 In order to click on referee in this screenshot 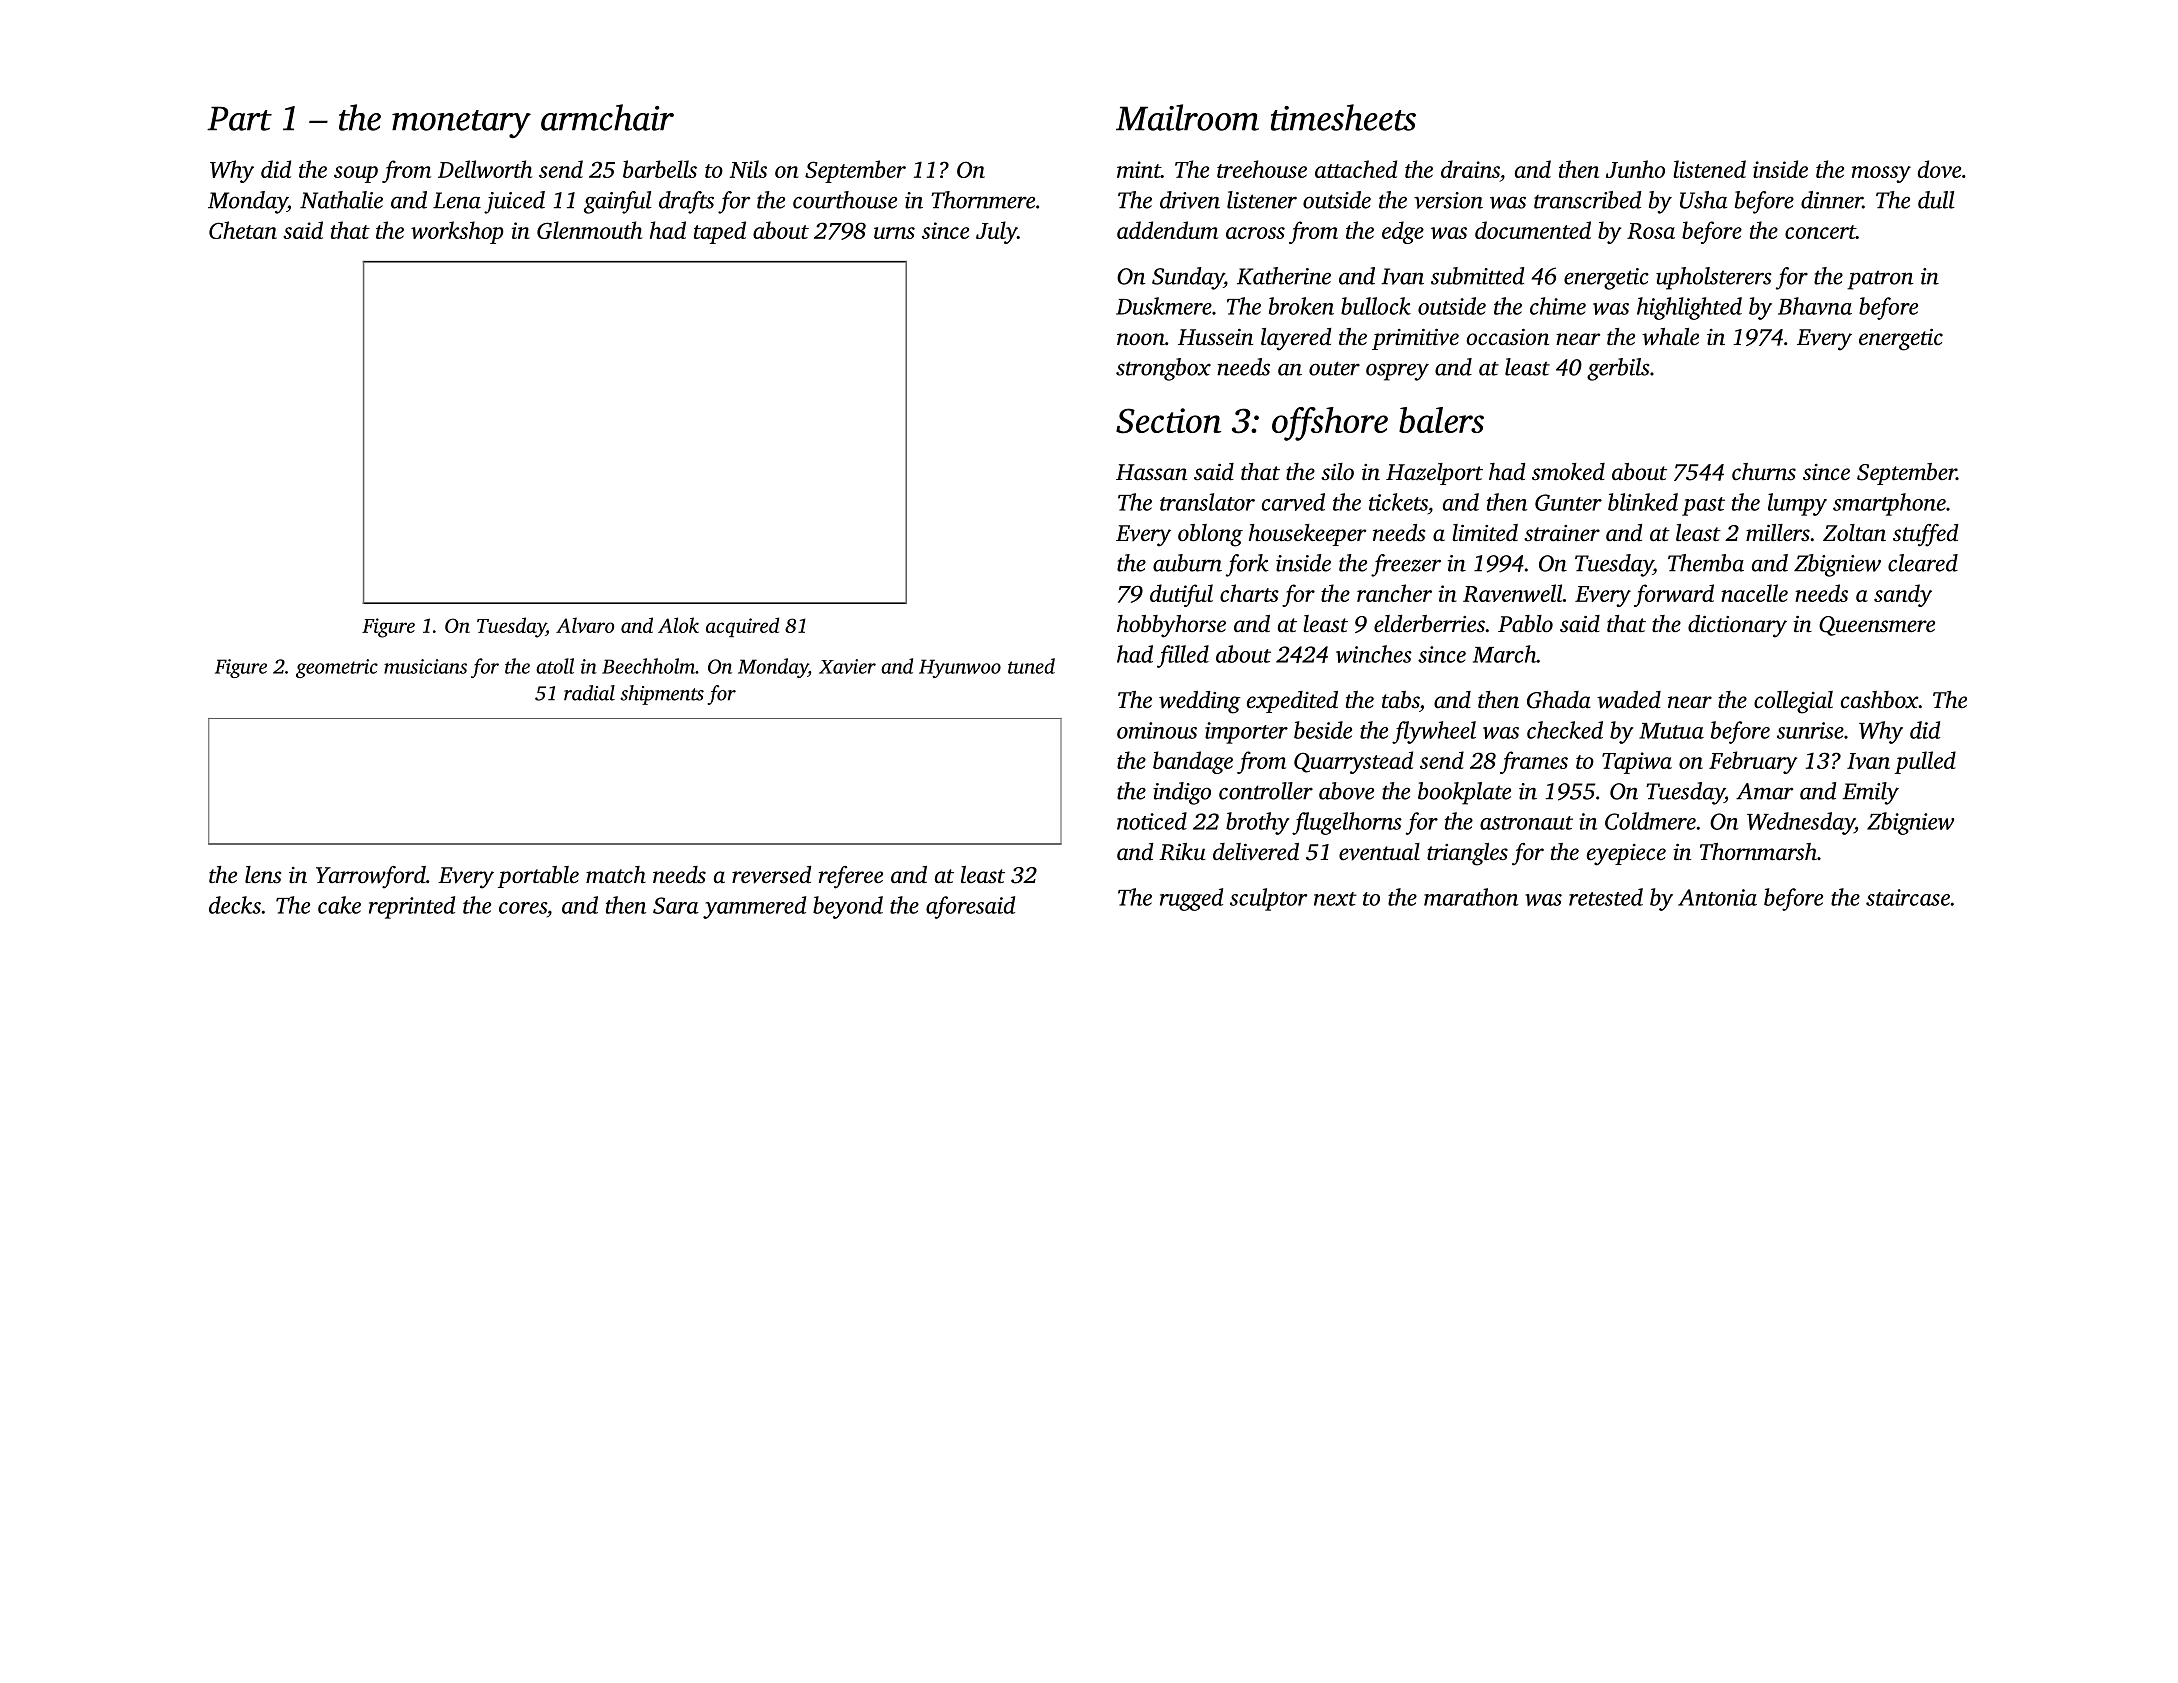, I will do `click(851, 877)`.
